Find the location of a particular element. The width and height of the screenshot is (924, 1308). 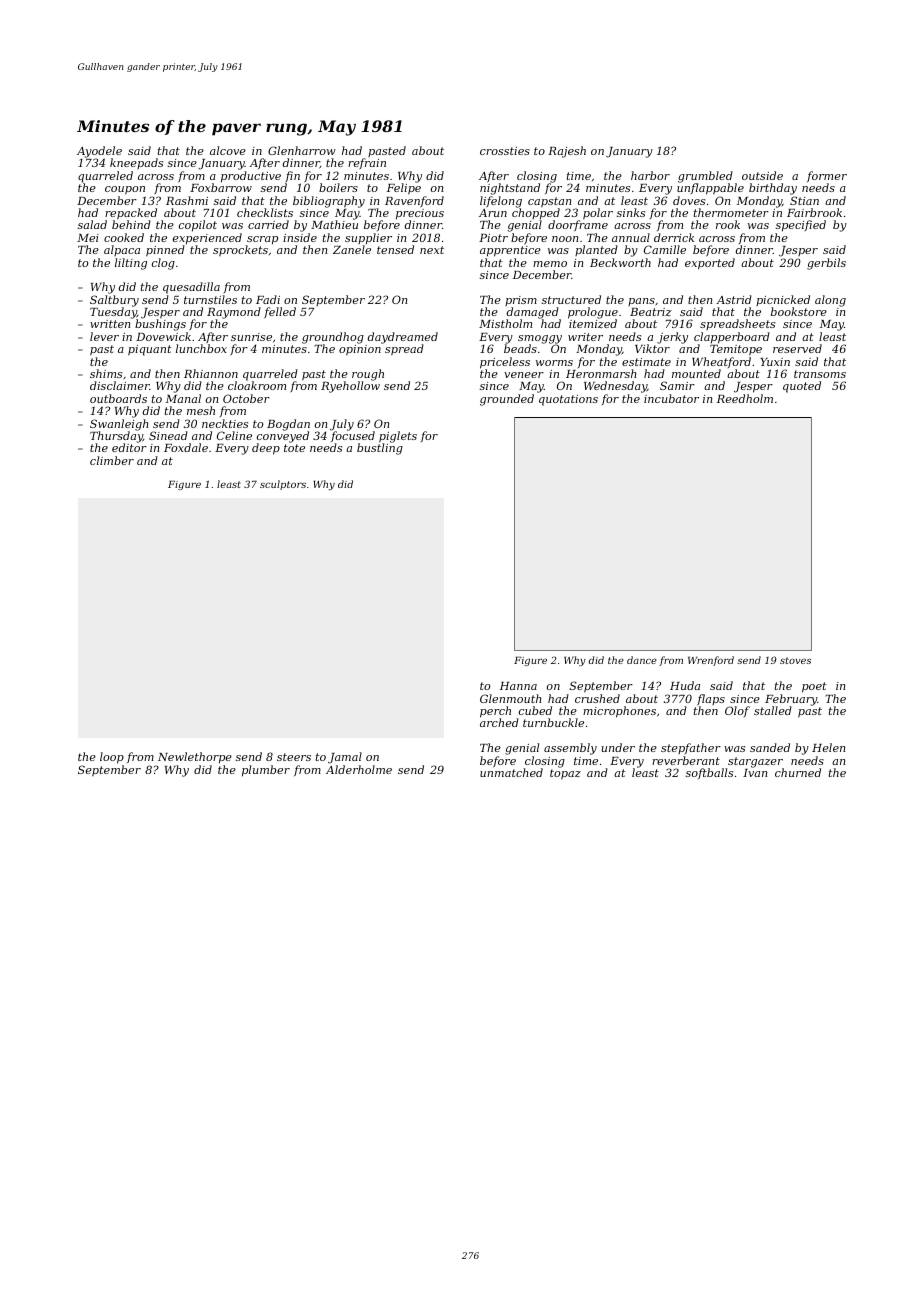

Ayodele is located at coordinates (99, 152).
